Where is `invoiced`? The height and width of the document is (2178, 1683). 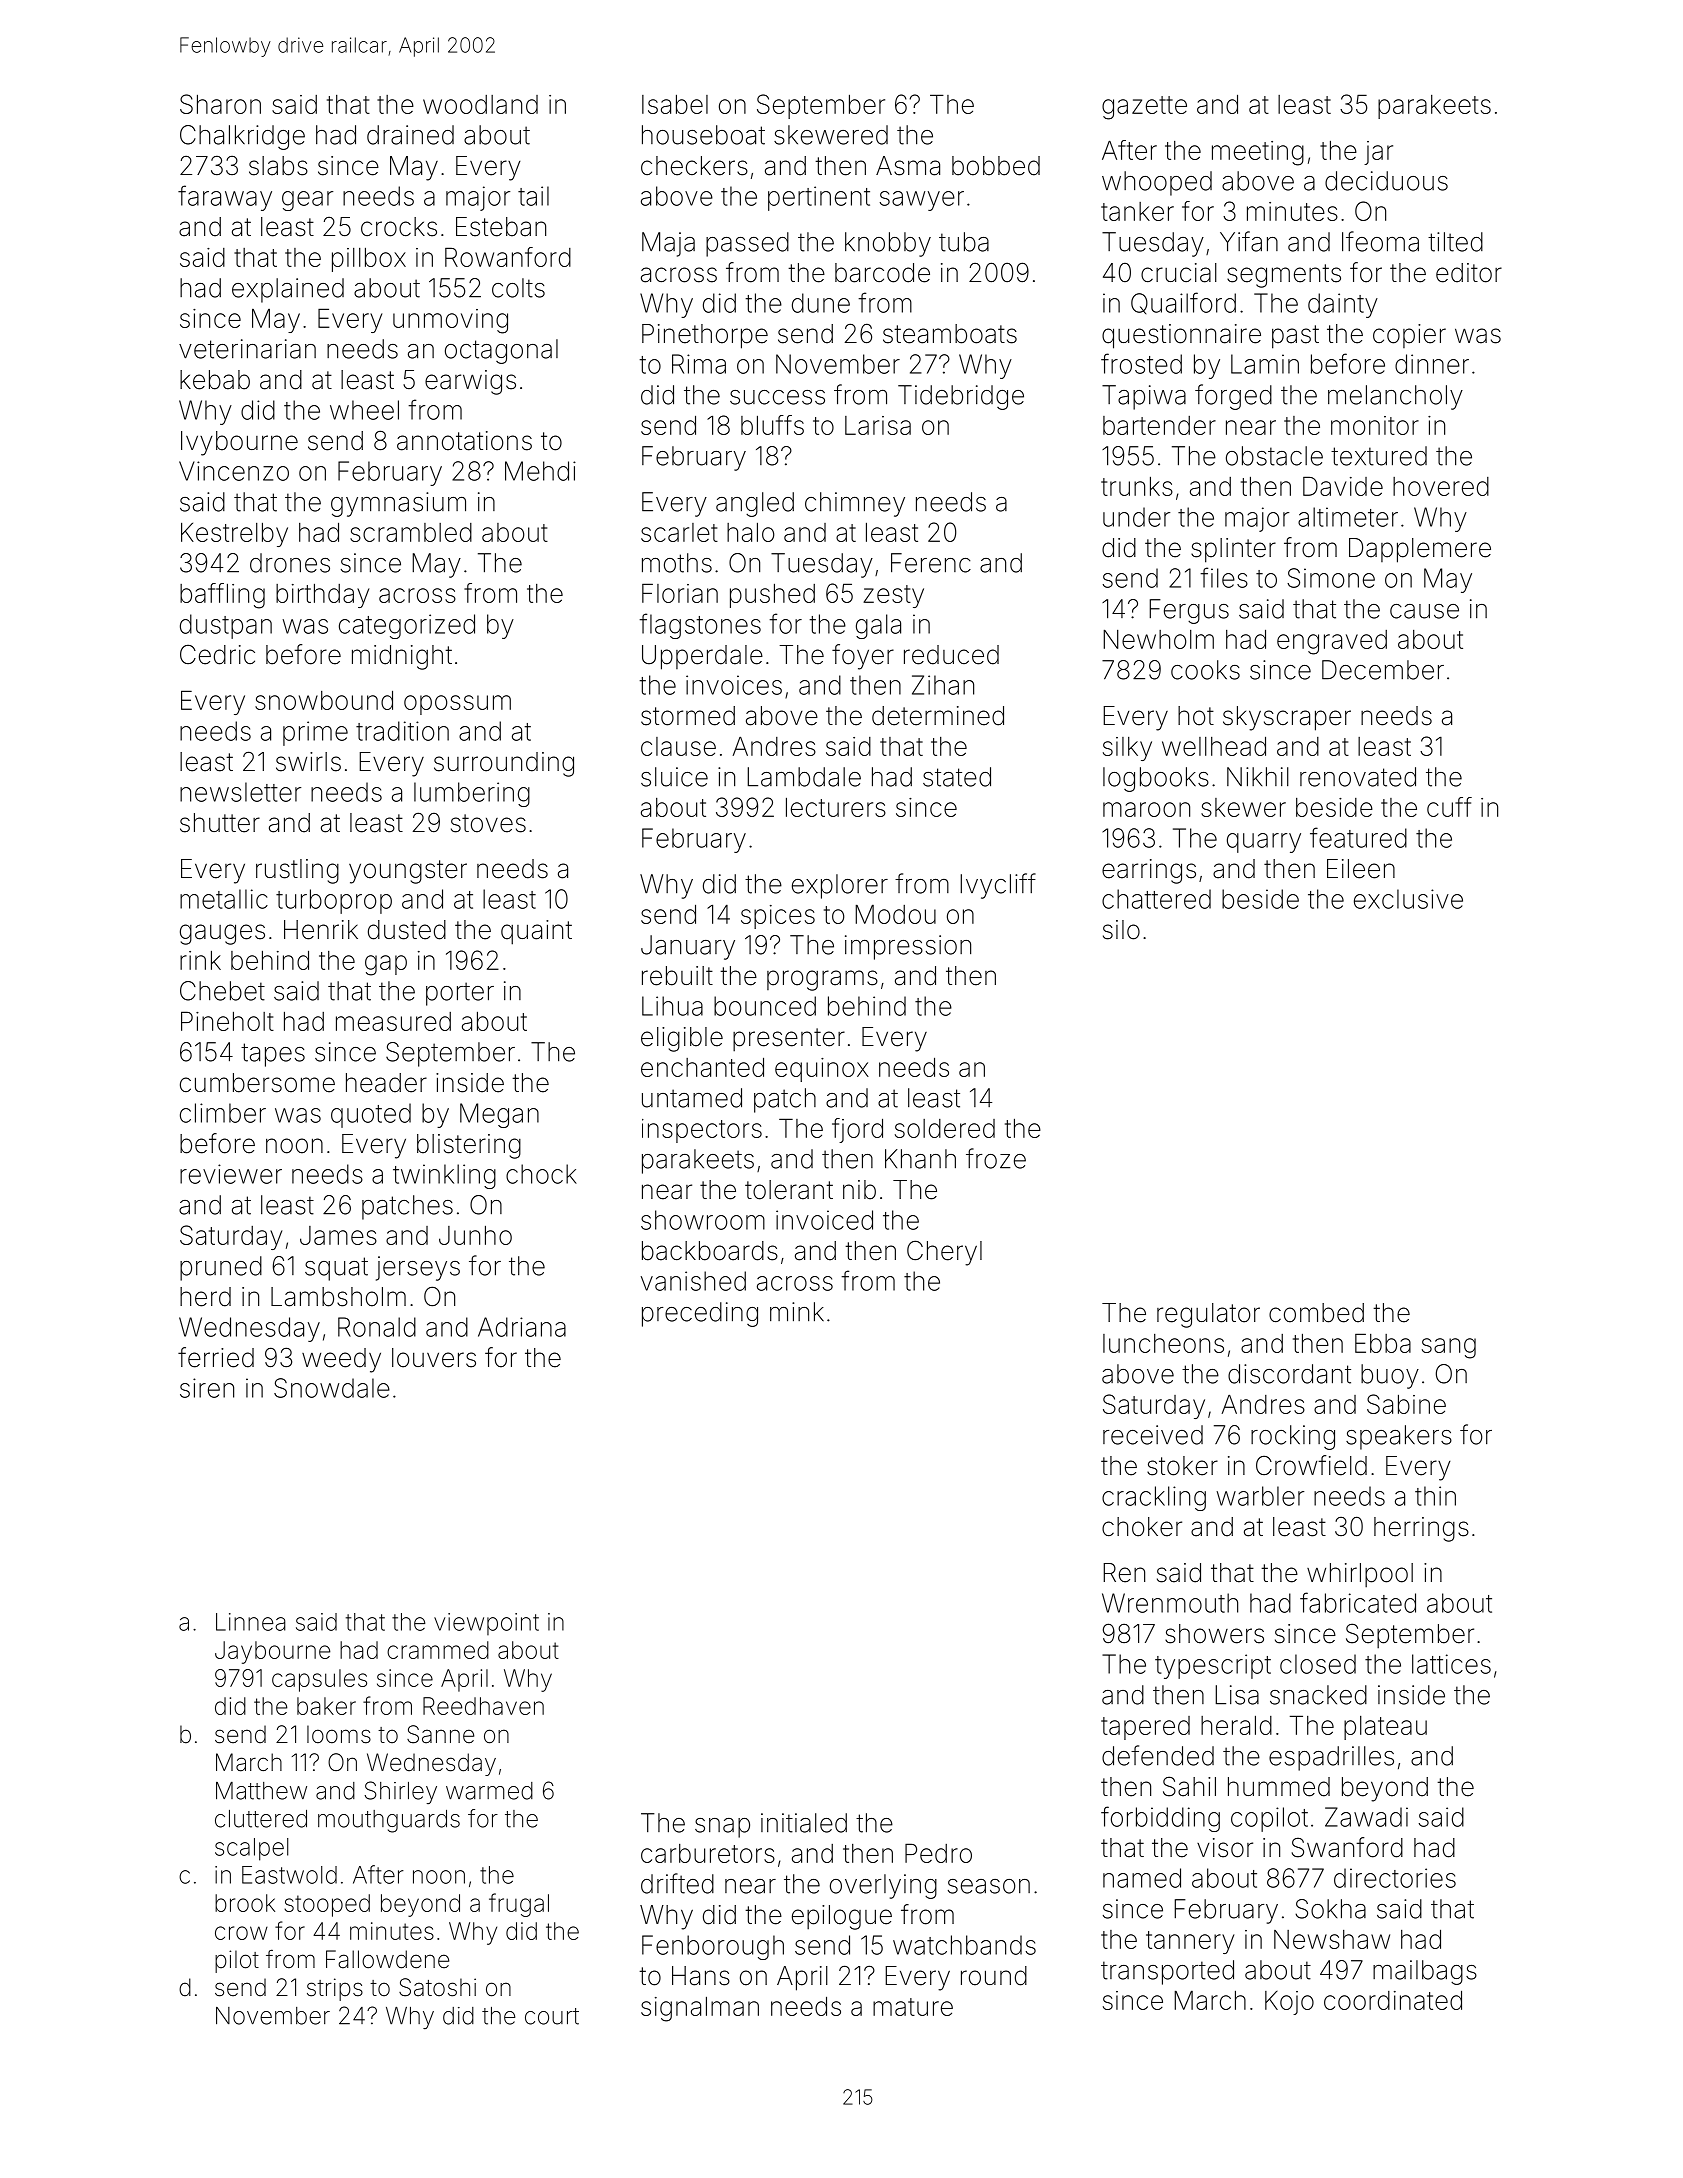 invoiced is located at coordinates (824, 1220).
